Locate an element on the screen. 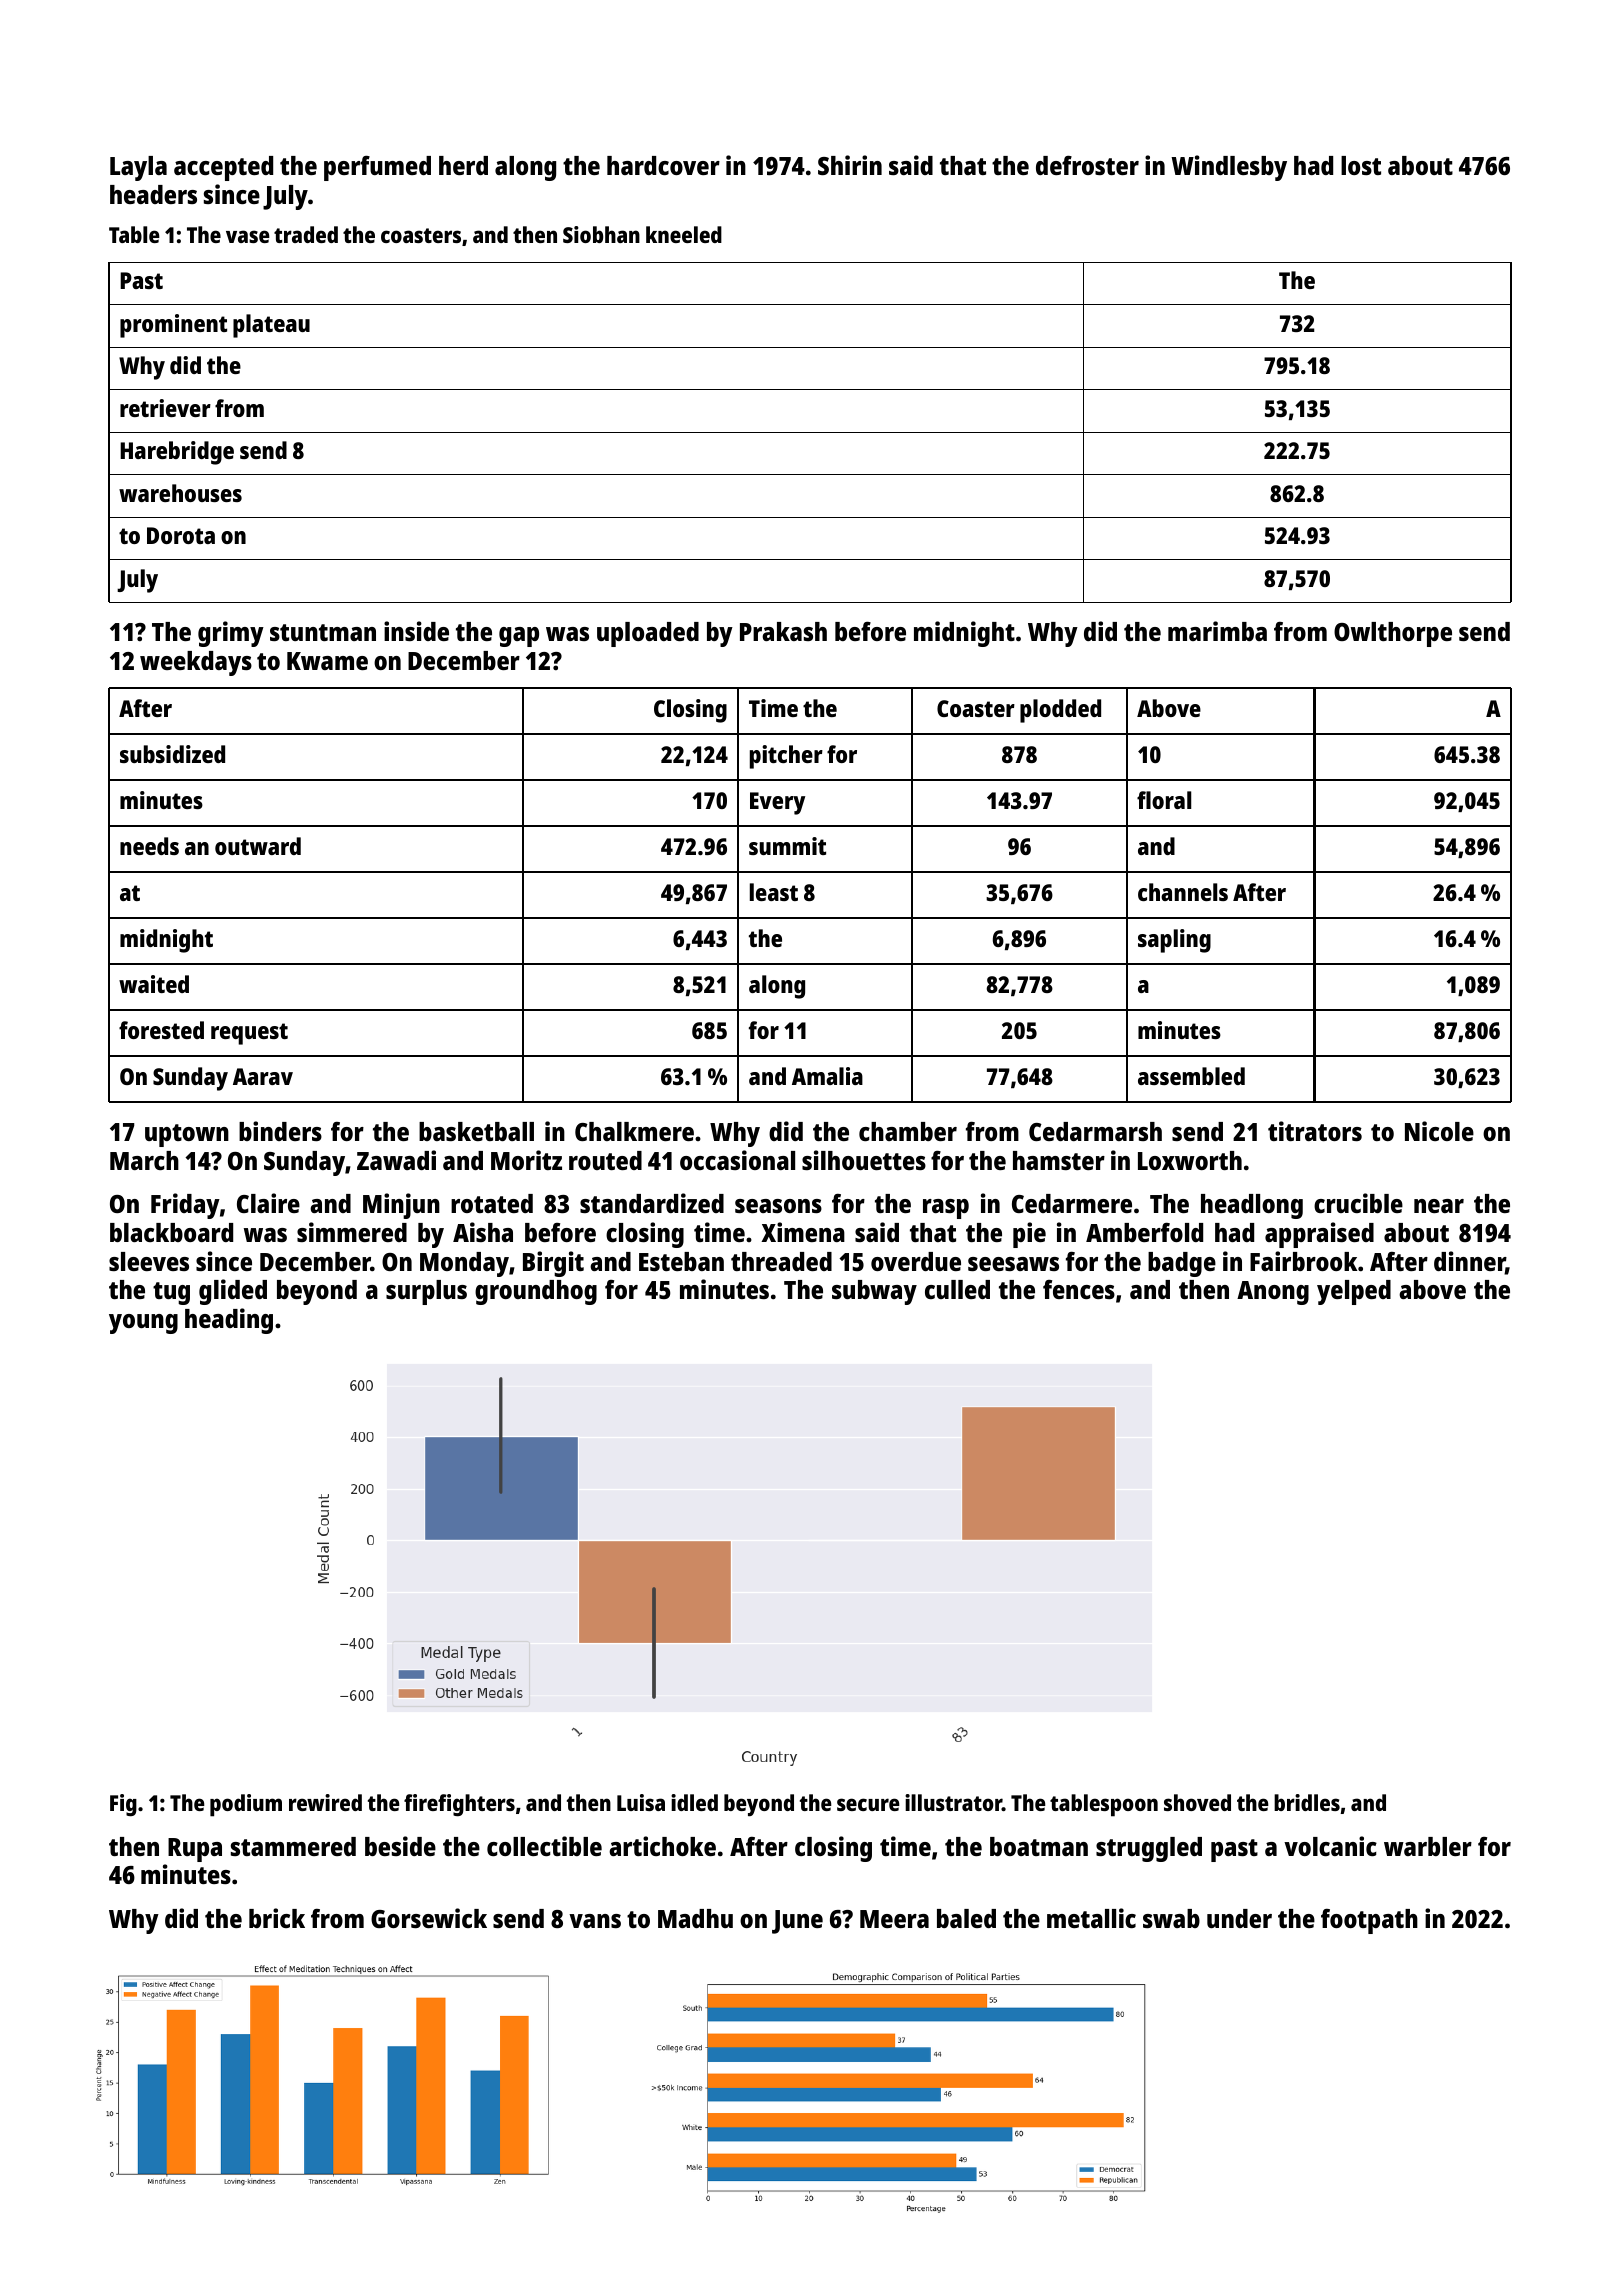 This screenshot has height=2292, width=1620. Cedarmarsh is located at coordinates (1095, 1131).
